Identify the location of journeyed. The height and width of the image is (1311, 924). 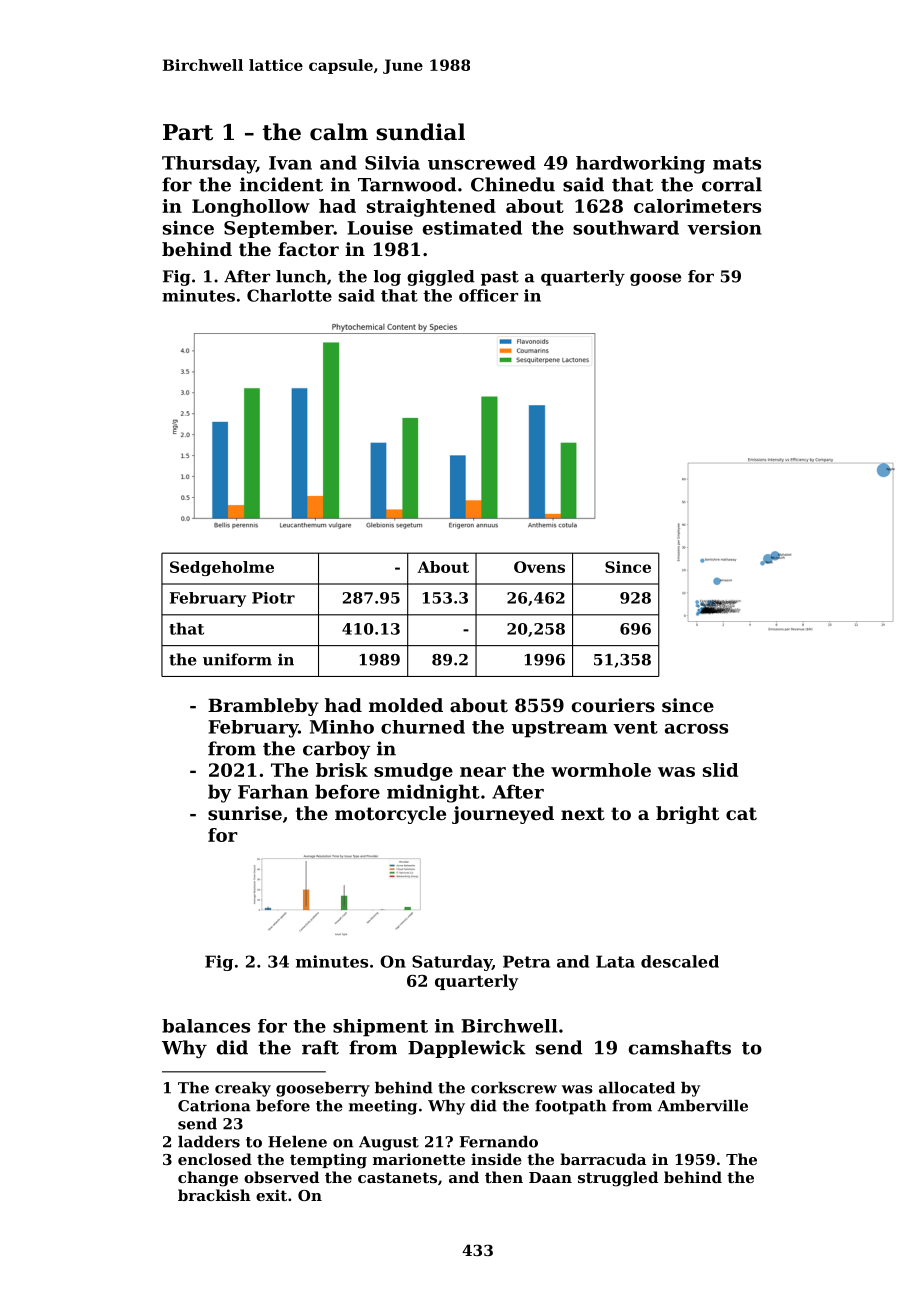
(503, 815).
